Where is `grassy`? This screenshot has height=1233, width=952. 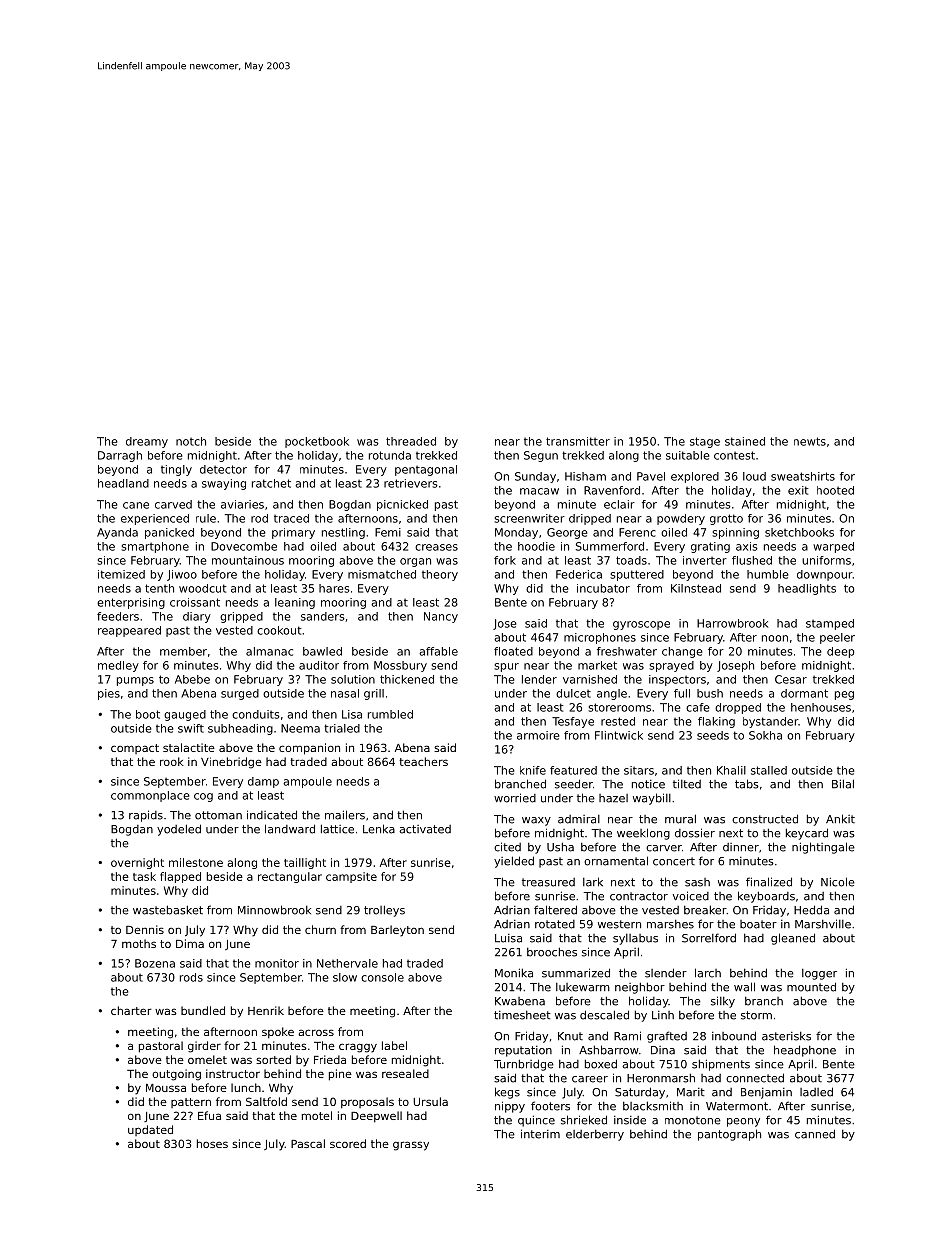
grassy is located at coordinates (411, 1146).
